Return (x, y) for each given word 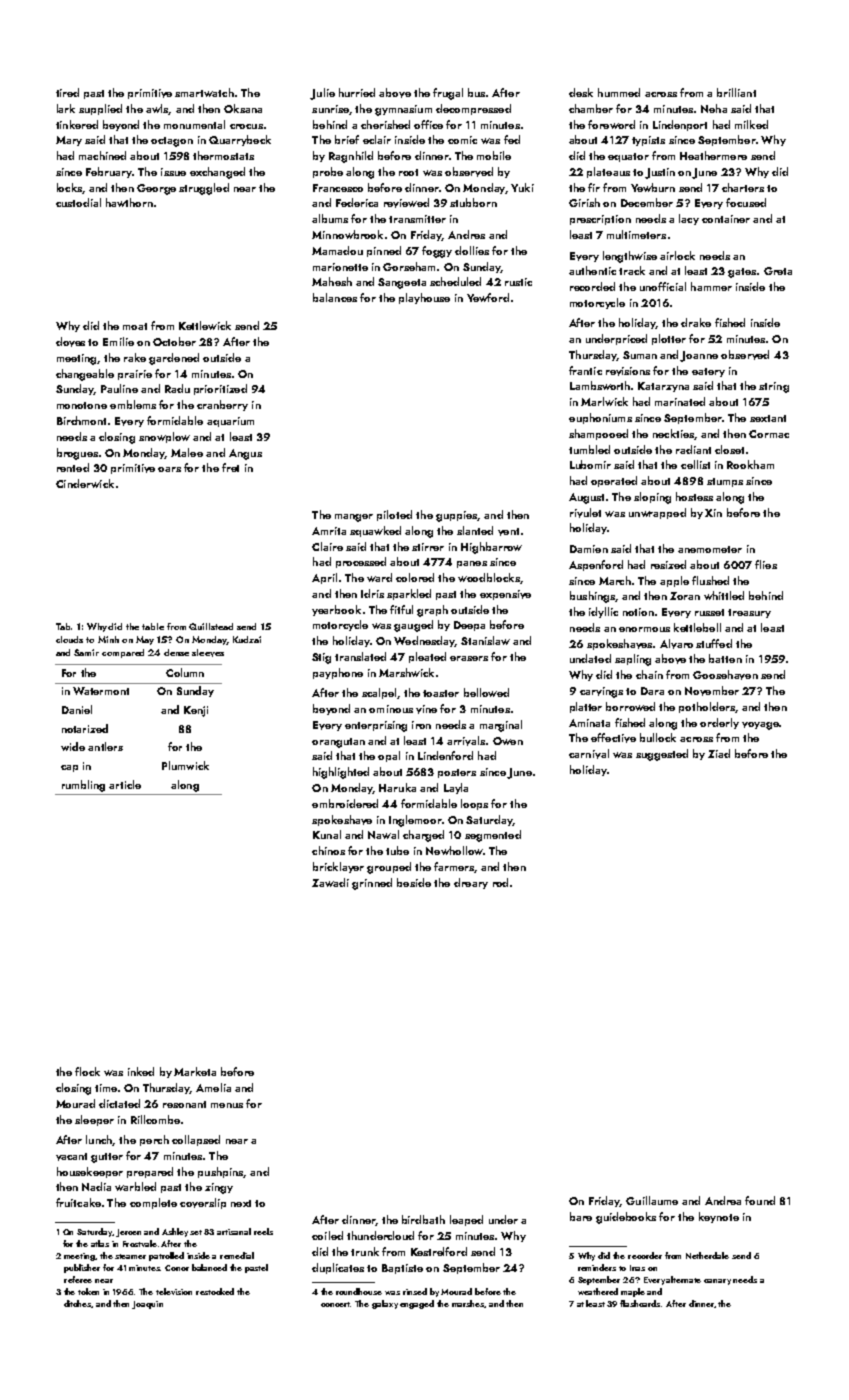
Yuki (522, 187)
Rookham (750, 464)
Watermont (101, 691)
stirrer (428, 547)
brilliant (736, 92)
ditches (78, 1304)
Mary (69, 141)
